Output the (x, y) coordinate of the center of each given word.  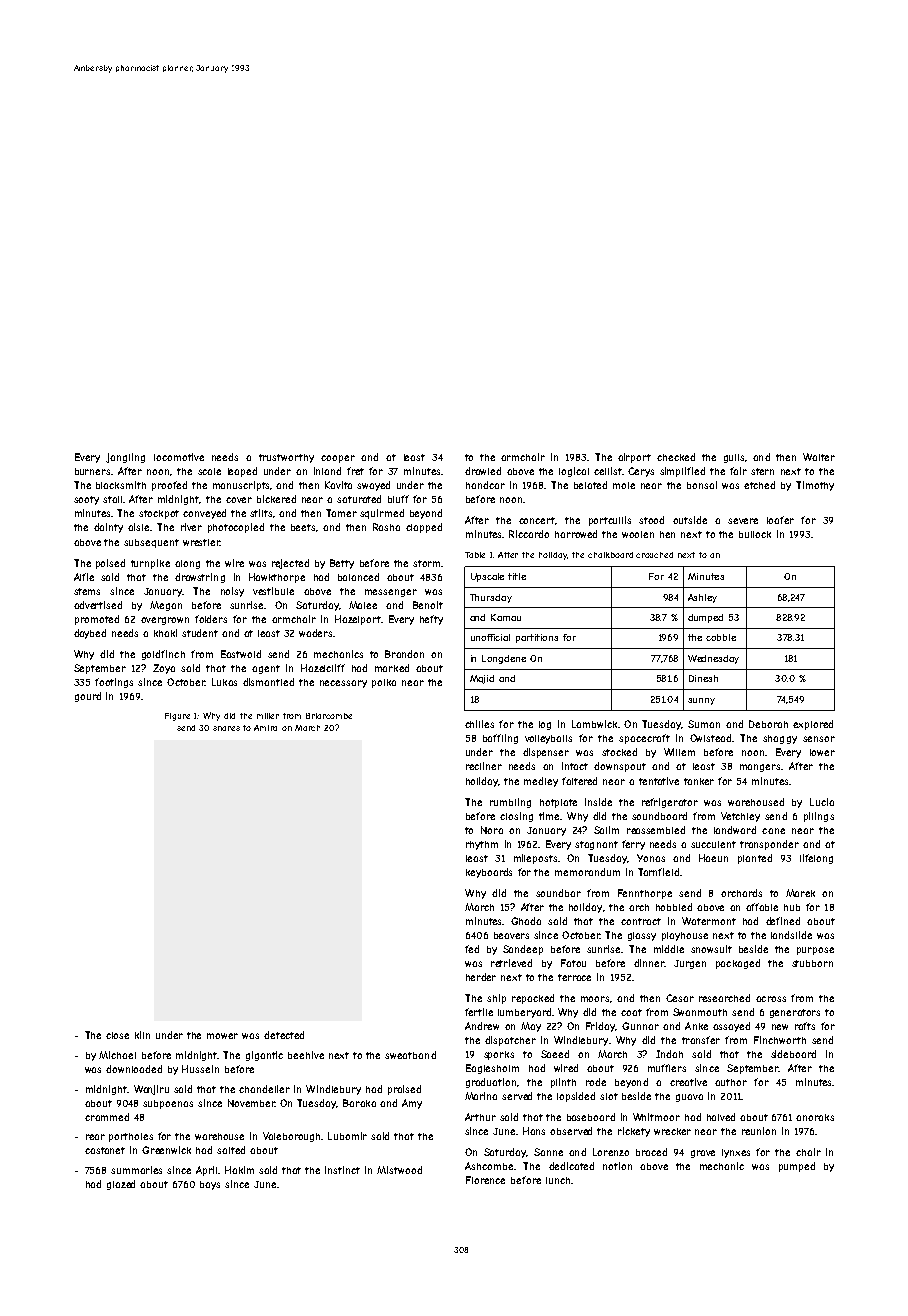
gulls (734, 458)
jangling (125, 458)
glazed (121, 1185)
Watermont (709, 921)
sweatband (410, 1055)
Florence (485, 1180)
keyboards (489, 873)
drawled (483, 471)
